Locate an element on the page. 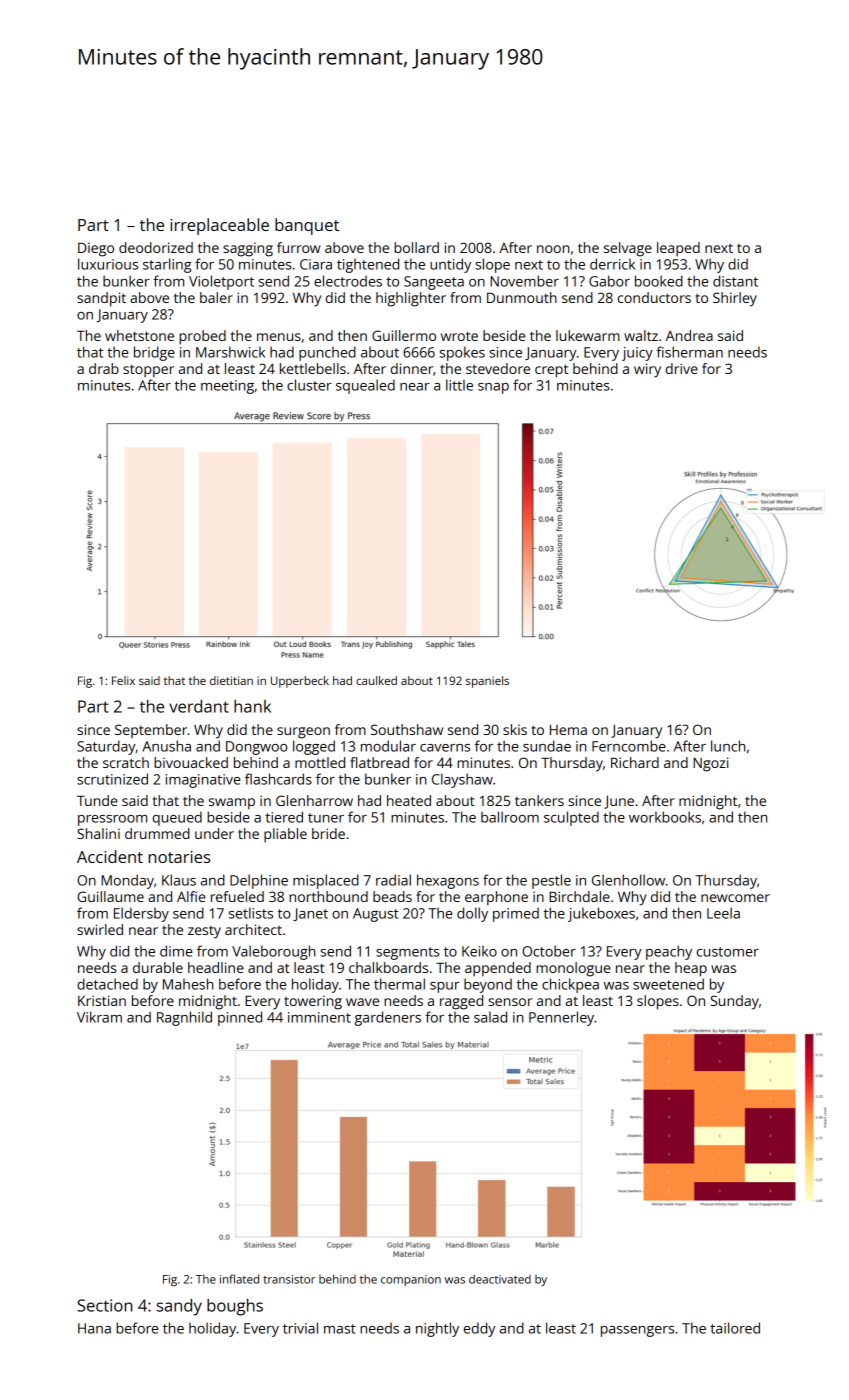  trivial is located at coordinates (300, 1328).
